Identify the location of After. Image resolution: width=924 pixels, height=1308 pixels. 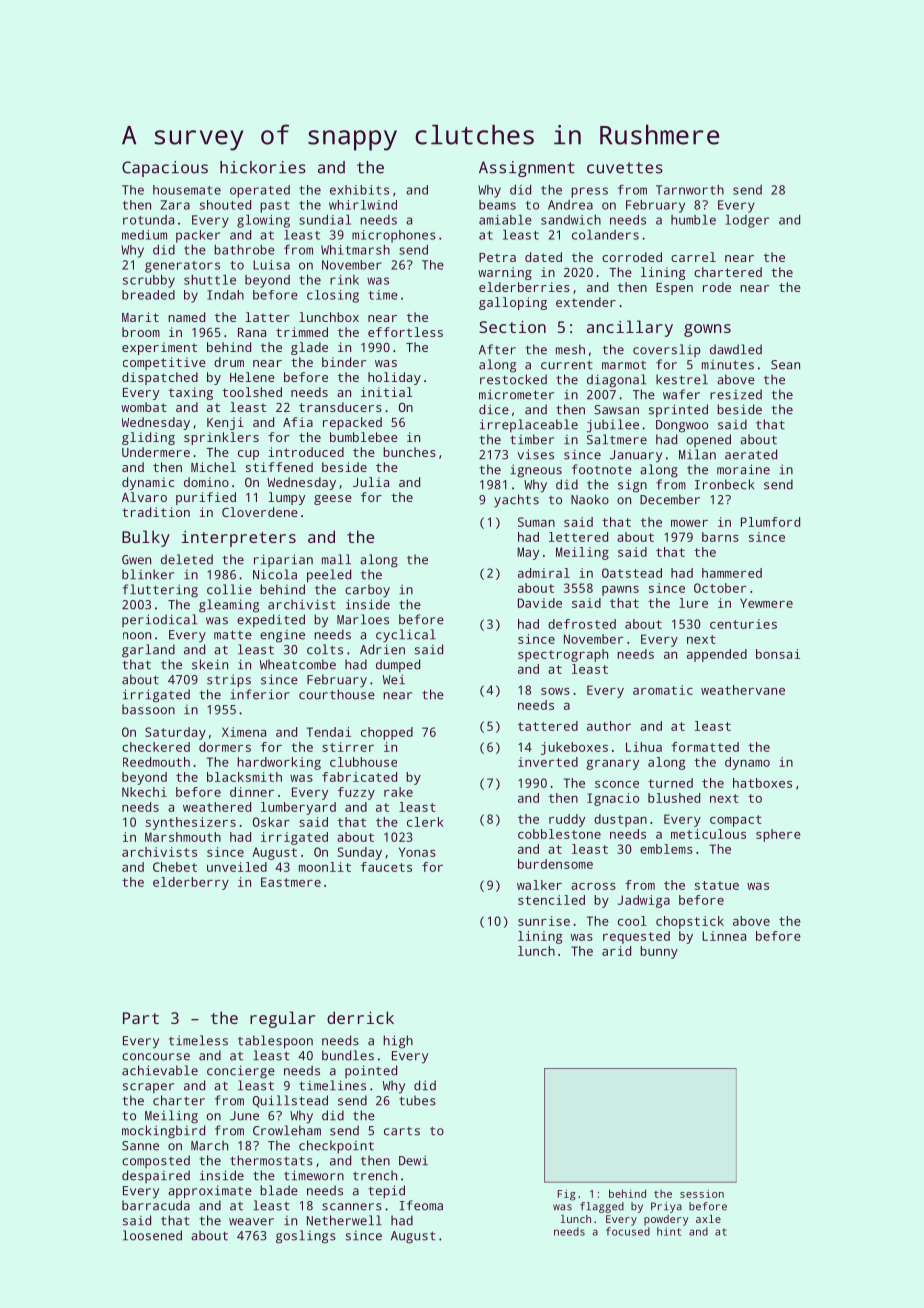
(497, 349).
